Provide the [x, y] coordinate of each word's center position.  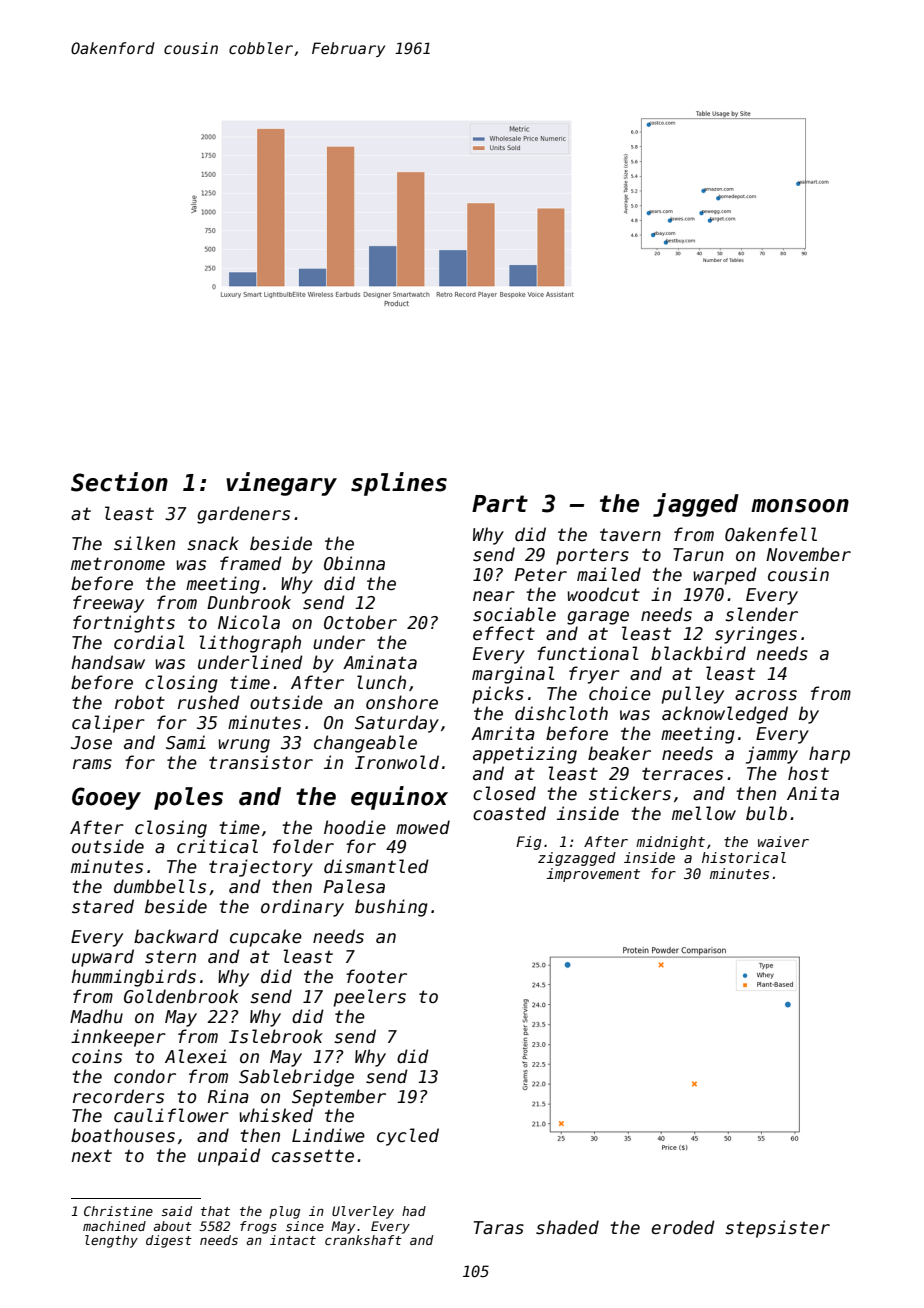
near [494, 596]
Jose [91, 743]
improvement [593, 875]
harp [829, 755]
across [766, 695]
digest [169, 1241]
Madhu [96, 1016]
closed [504, 793]
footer [376, 976]
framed [251, 563]
